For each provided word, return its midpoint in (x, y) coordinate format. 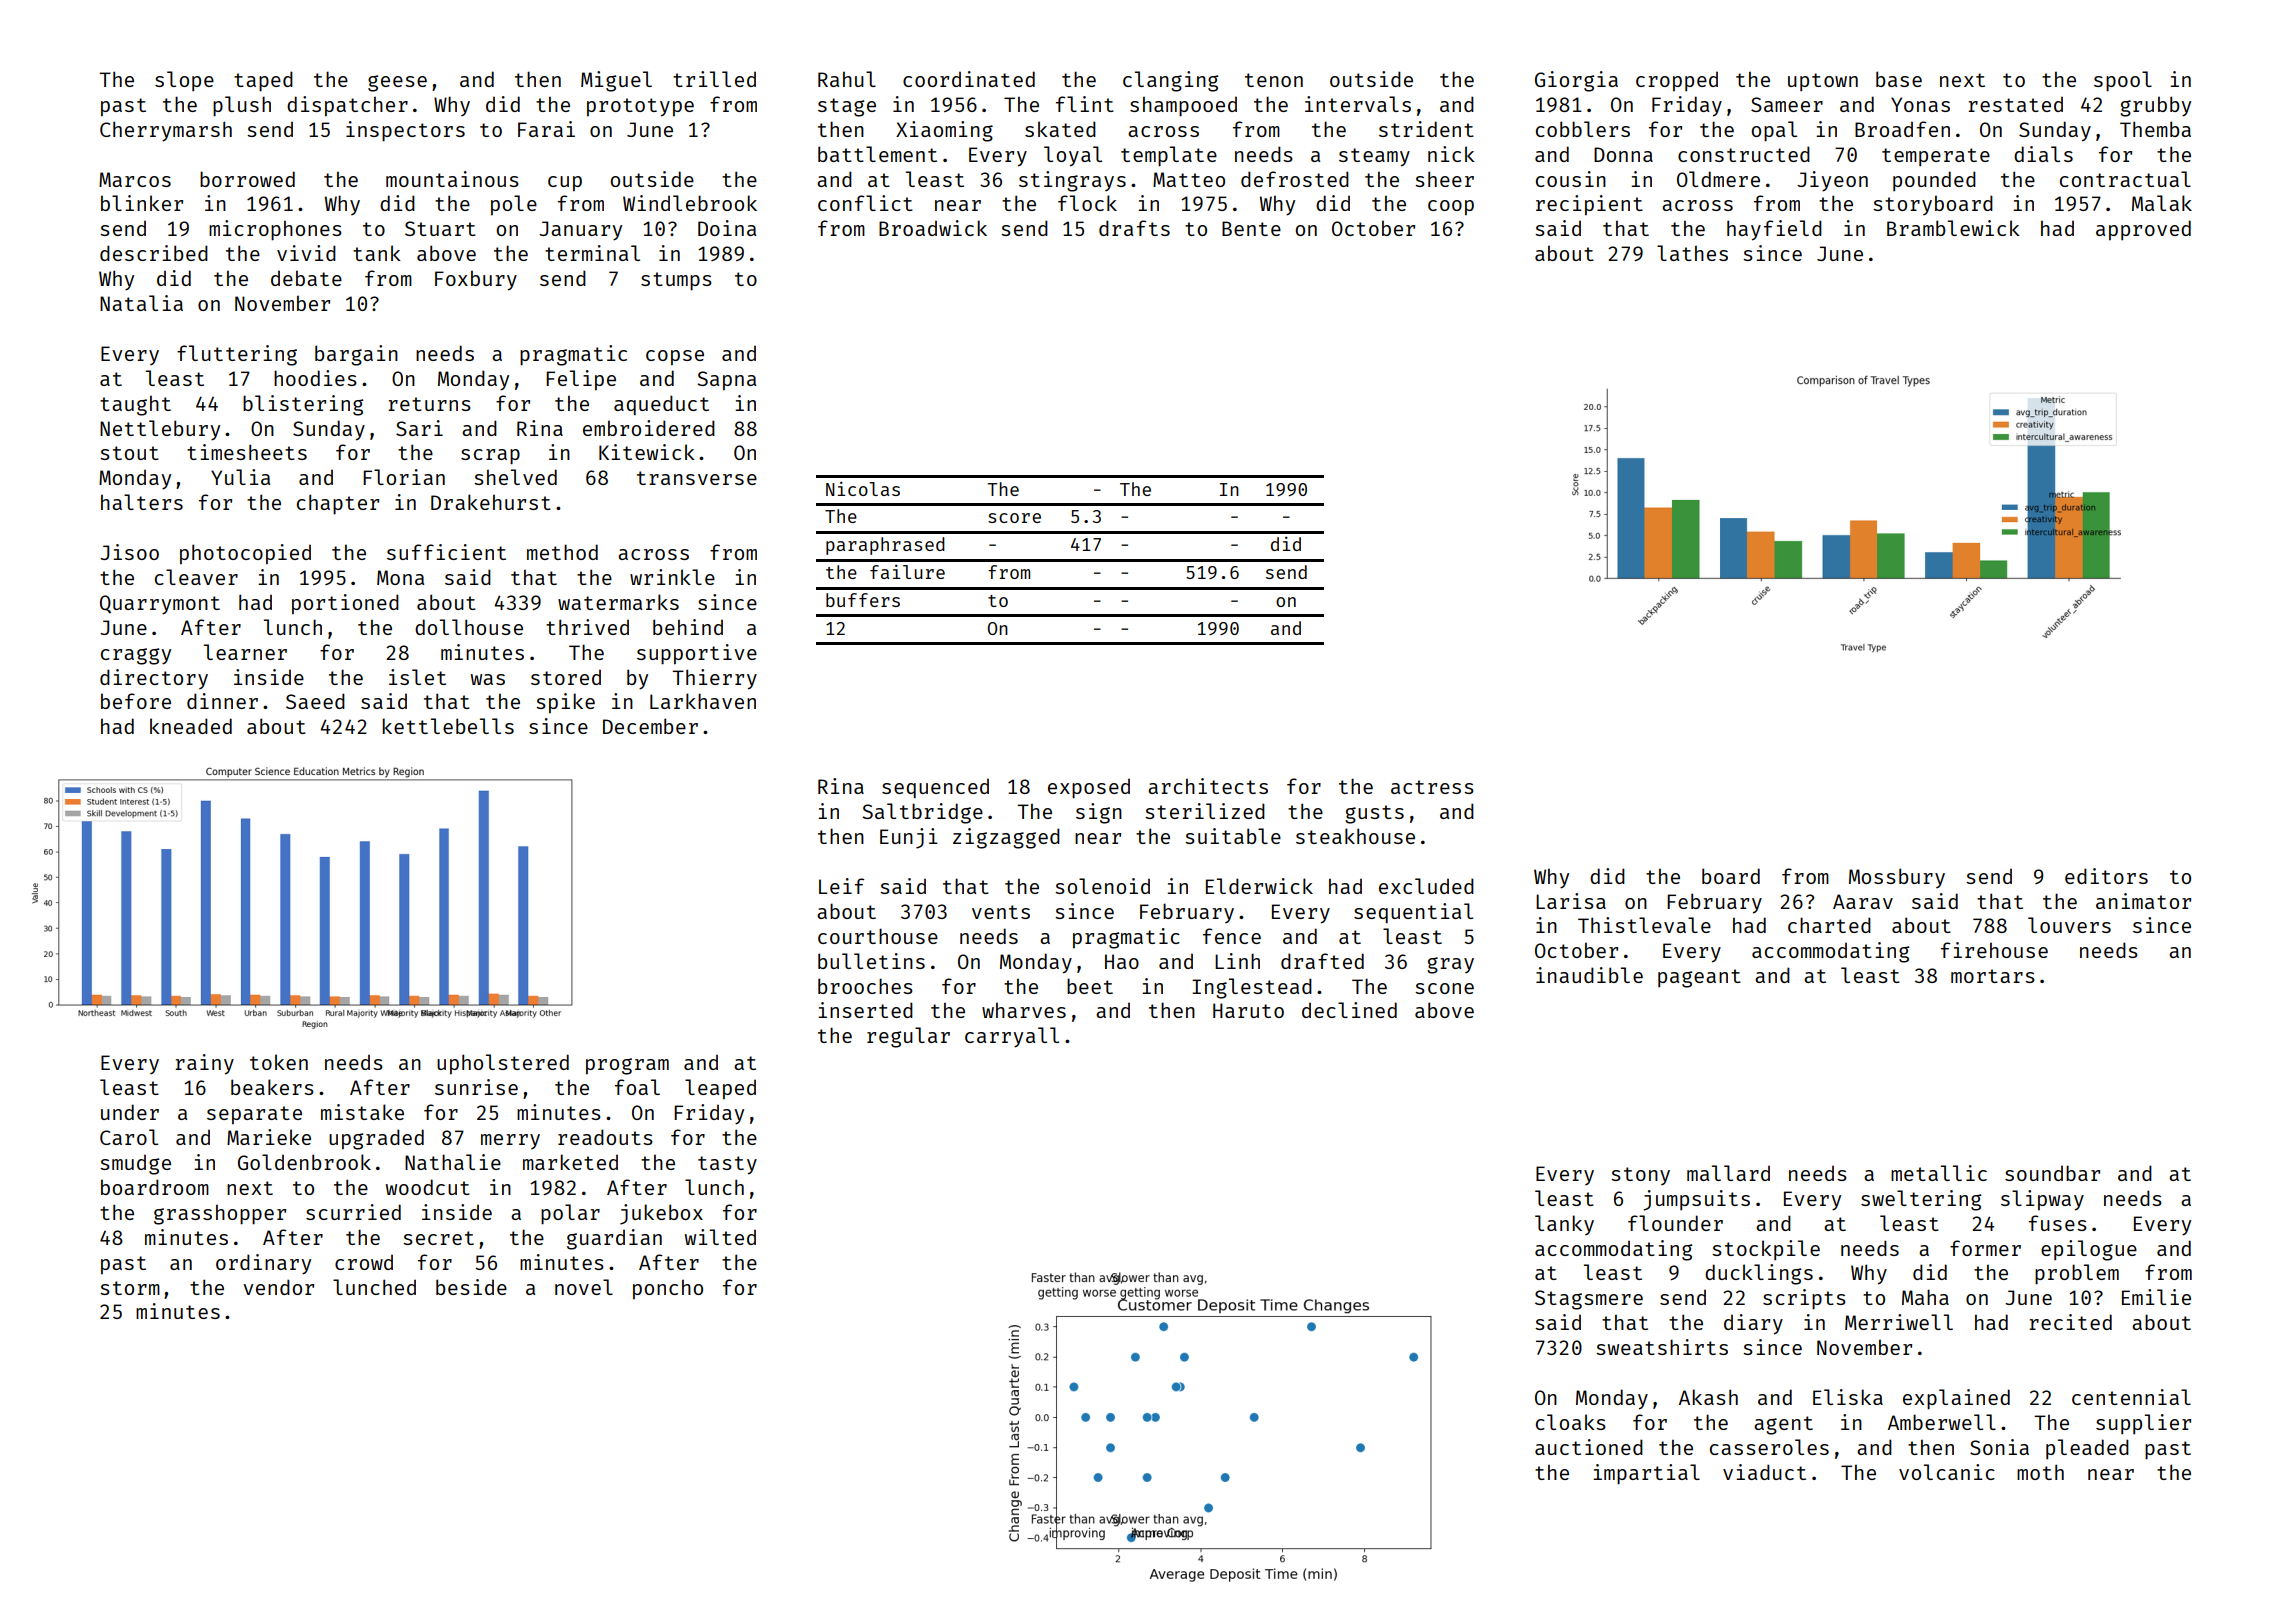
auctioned (1589, 1447)
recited (2070, 1322)
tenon (1274, 80)
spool (2123, 81)
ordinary (263, 1264)
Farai (546, 129)
